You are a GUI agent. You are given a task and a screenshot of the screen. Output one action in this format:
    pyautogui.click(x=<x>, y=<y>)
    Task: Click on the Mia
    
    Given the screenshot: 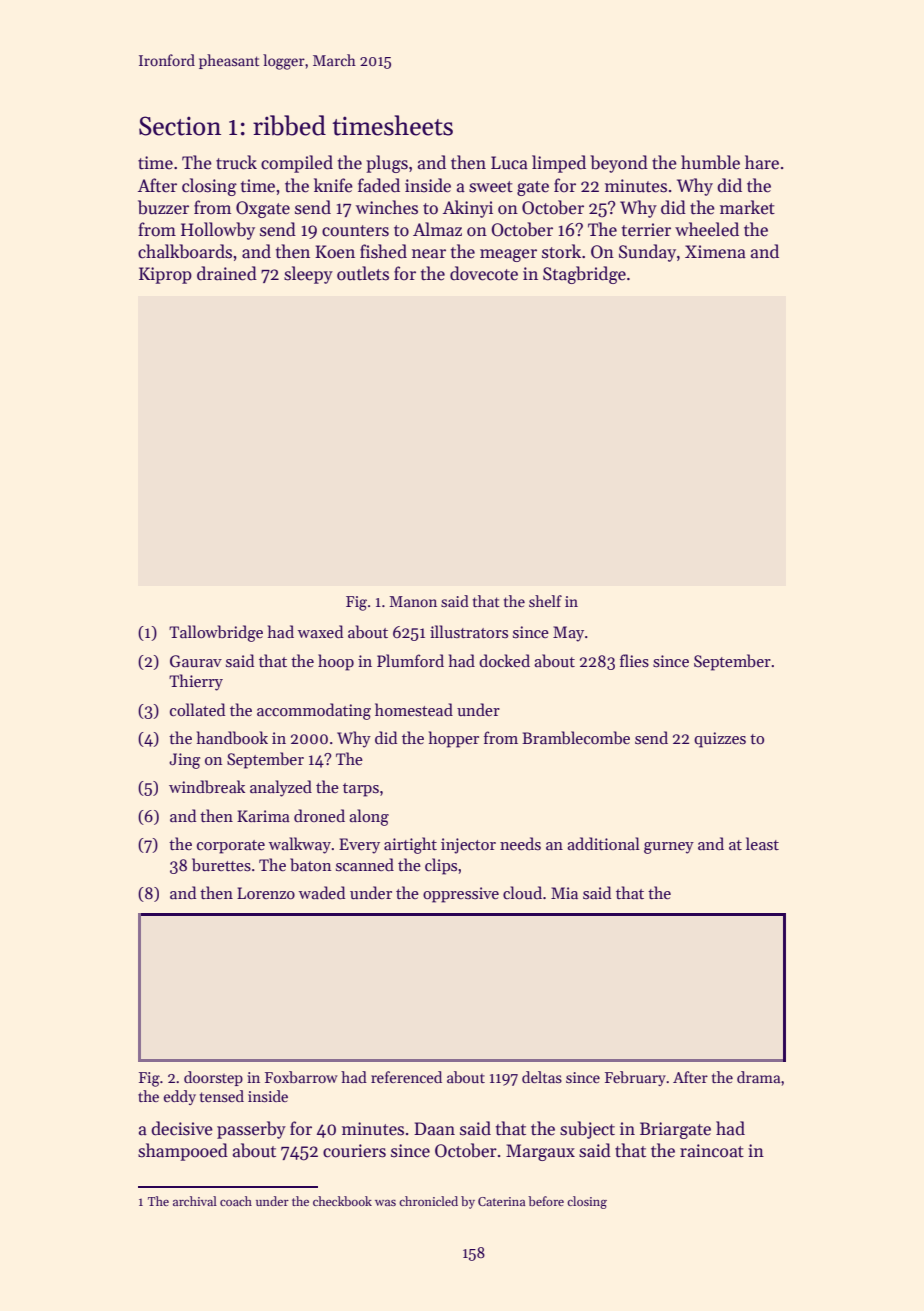 What is the action you would take?
    pyautogui.click(x=564, y=893)
